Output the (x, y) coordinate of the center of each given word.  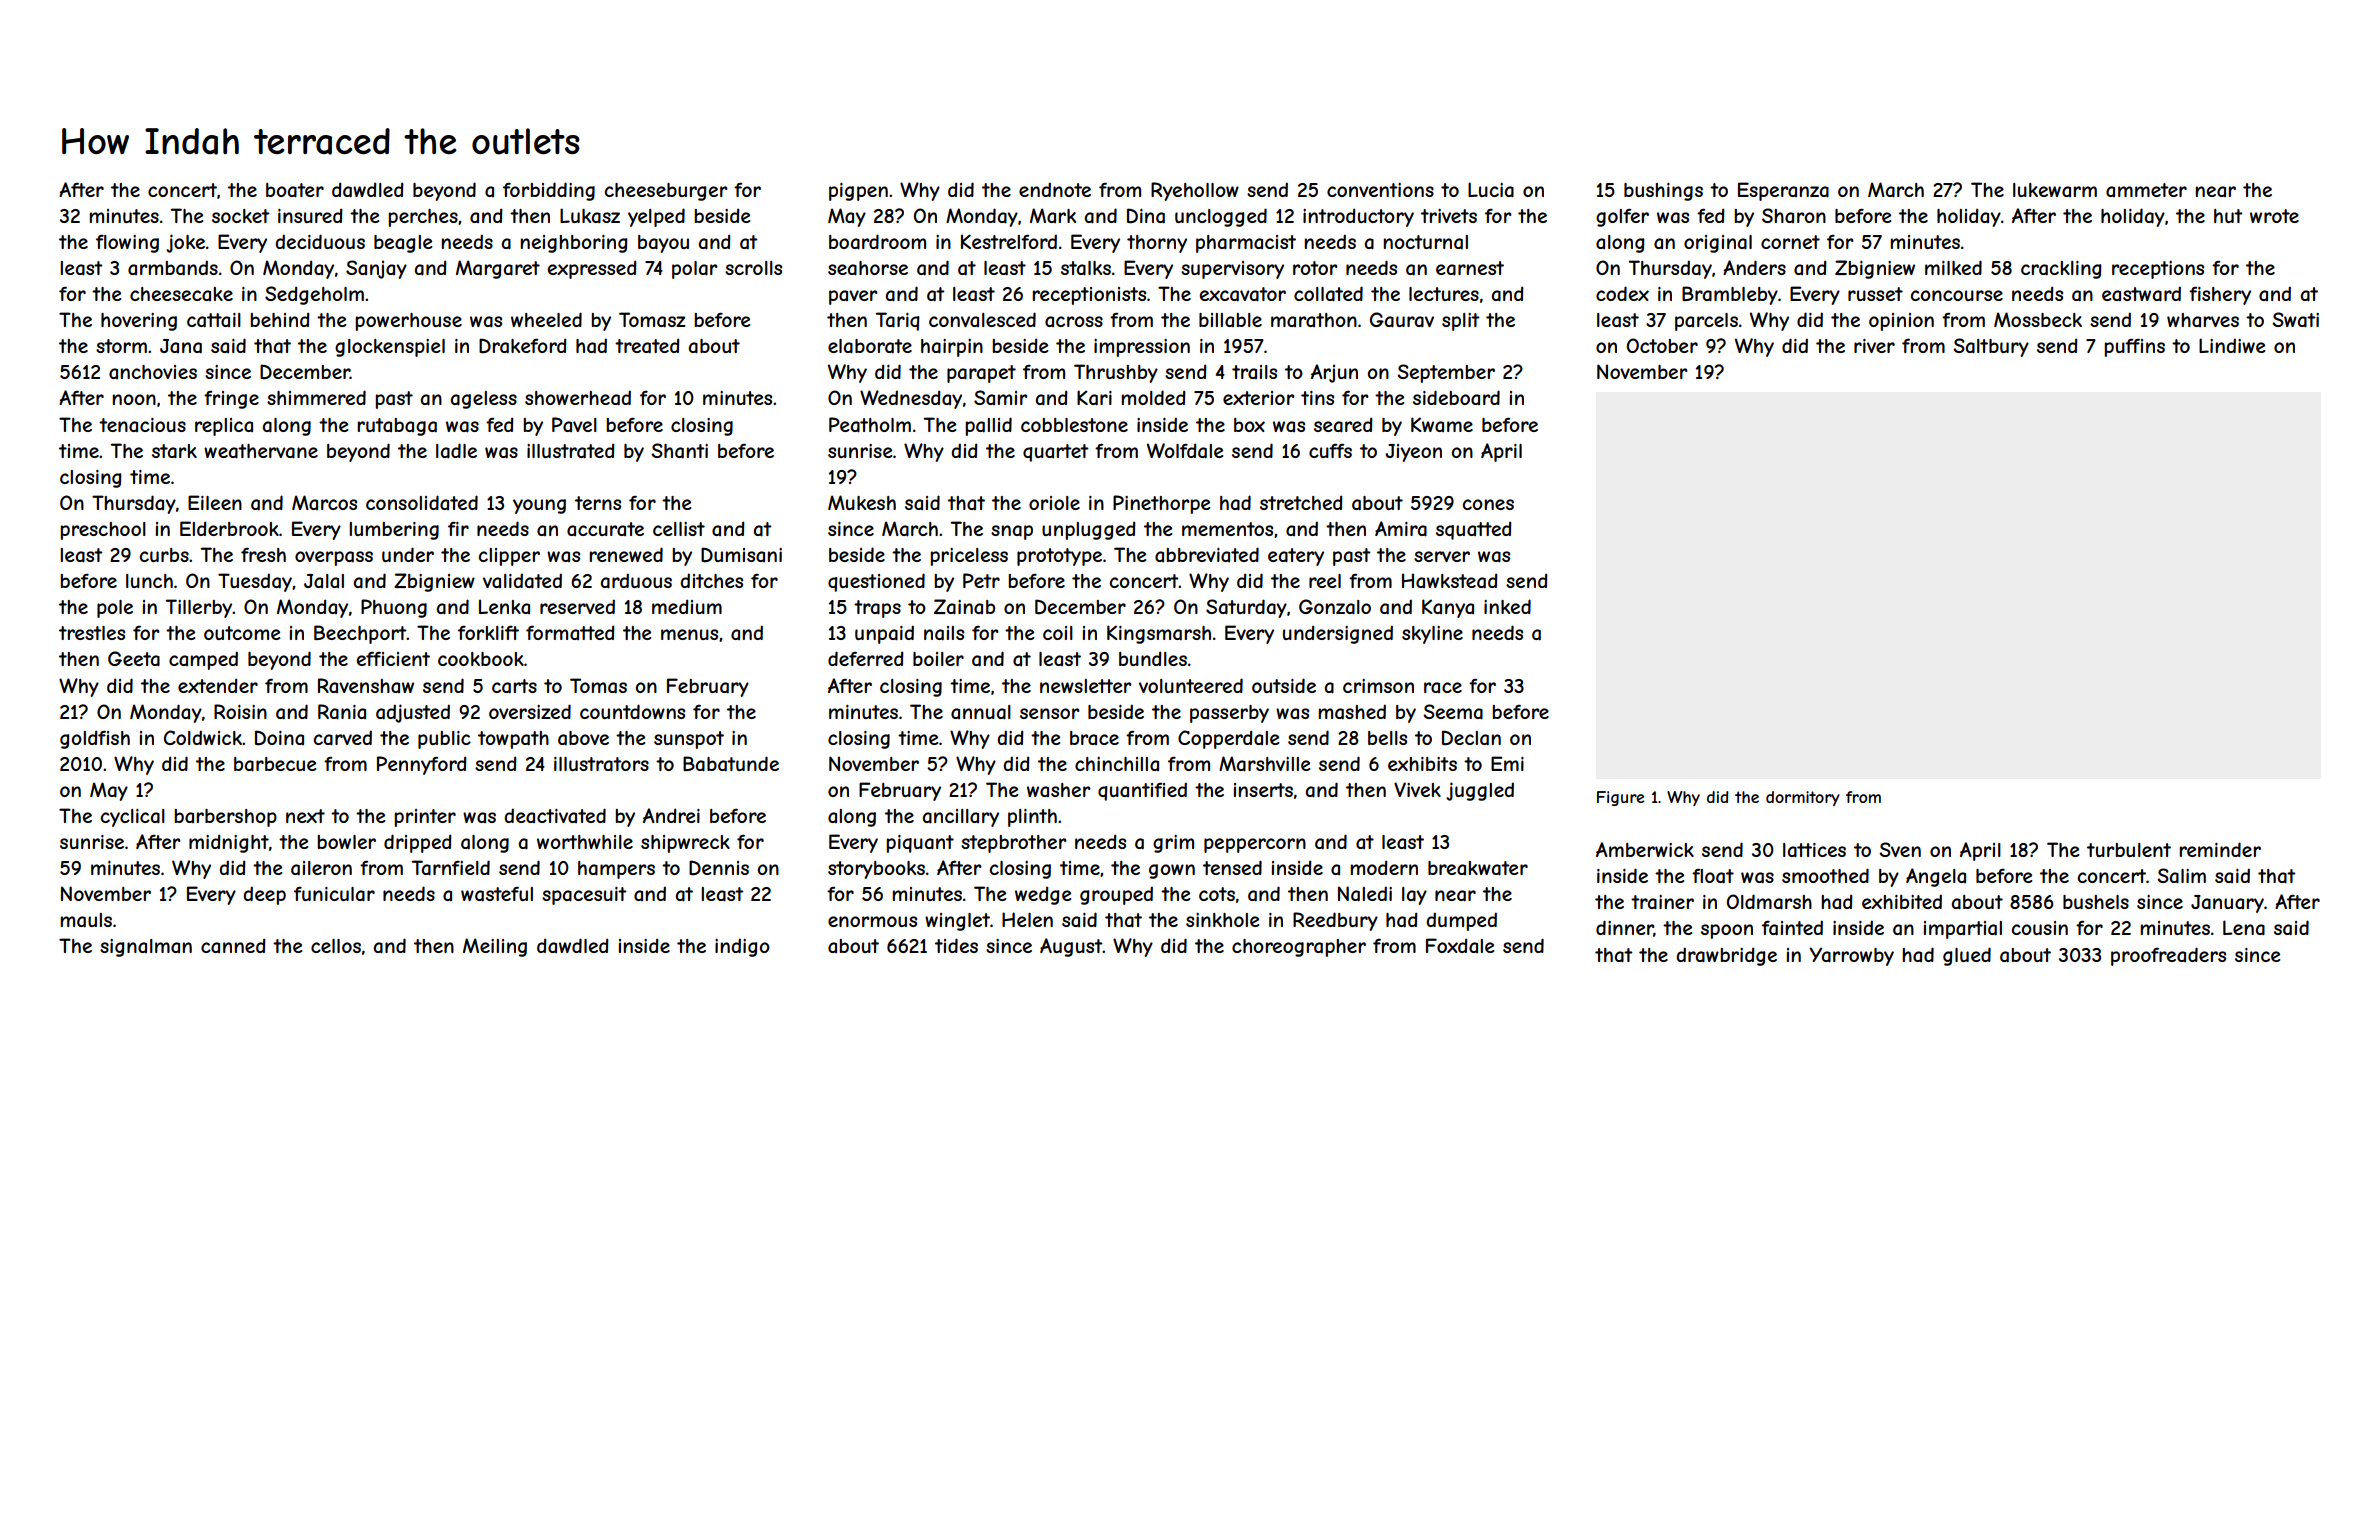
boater (295, 190)
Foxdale (1460, 945)
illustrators (601, 764)
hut (2228, 216)
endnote (1055, 189)
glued (1967, 956)
